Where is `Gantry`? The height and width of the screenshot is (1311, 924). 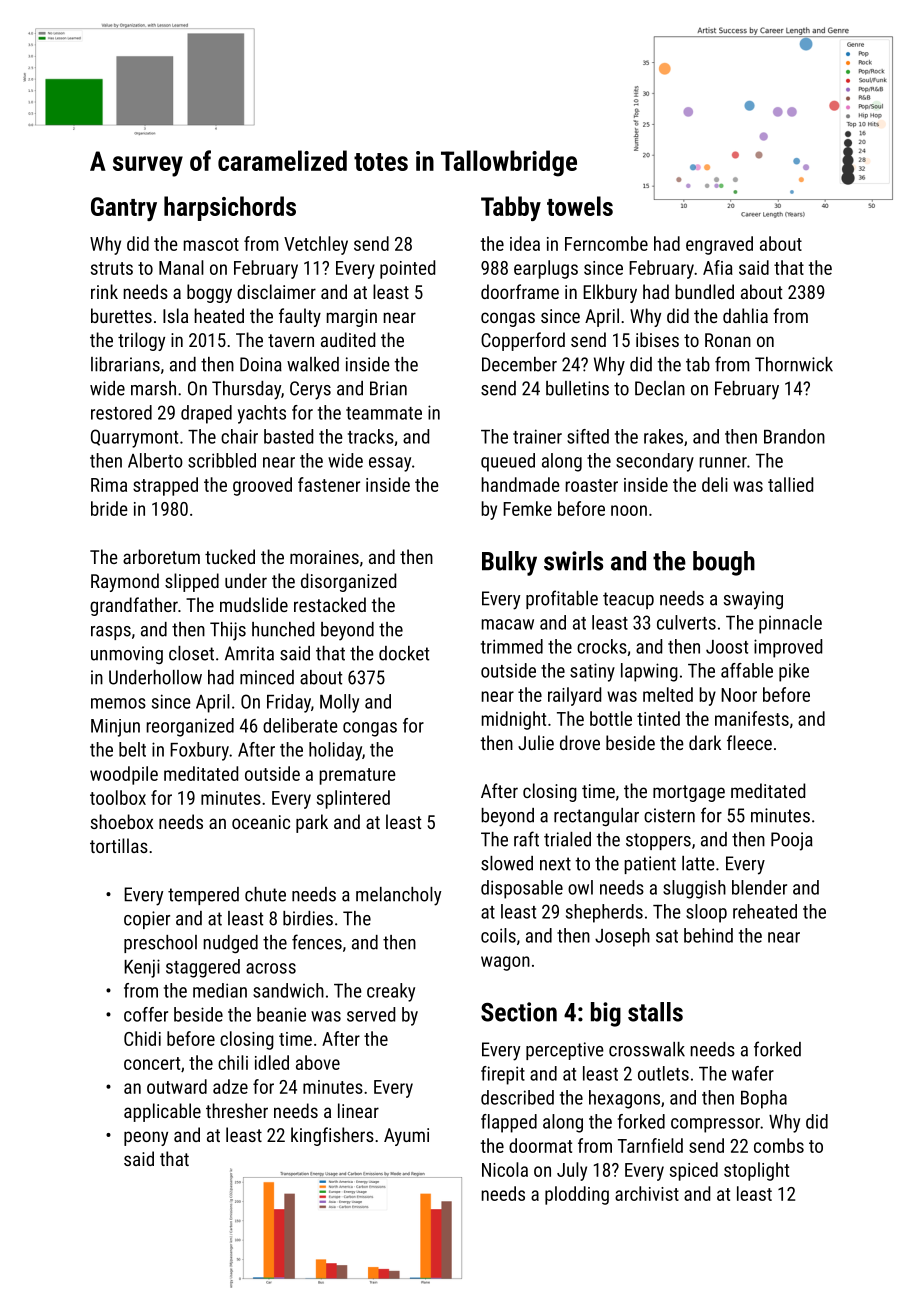 Gantry is located at coordinates (124, 209).
